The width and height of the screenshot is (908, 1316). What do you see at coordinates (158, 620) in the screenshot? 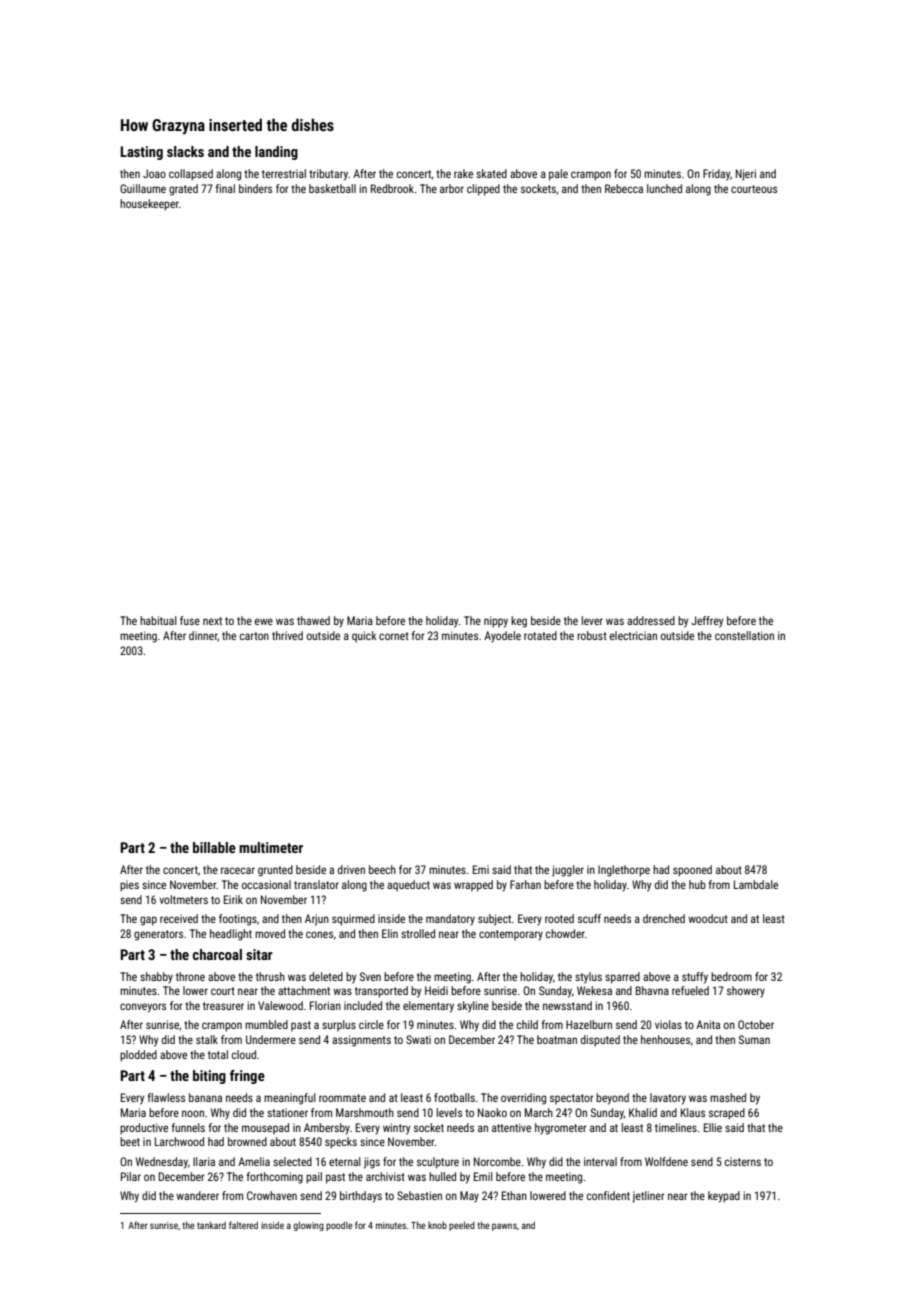
I see `habitual` at bounding box center [158, 620].
